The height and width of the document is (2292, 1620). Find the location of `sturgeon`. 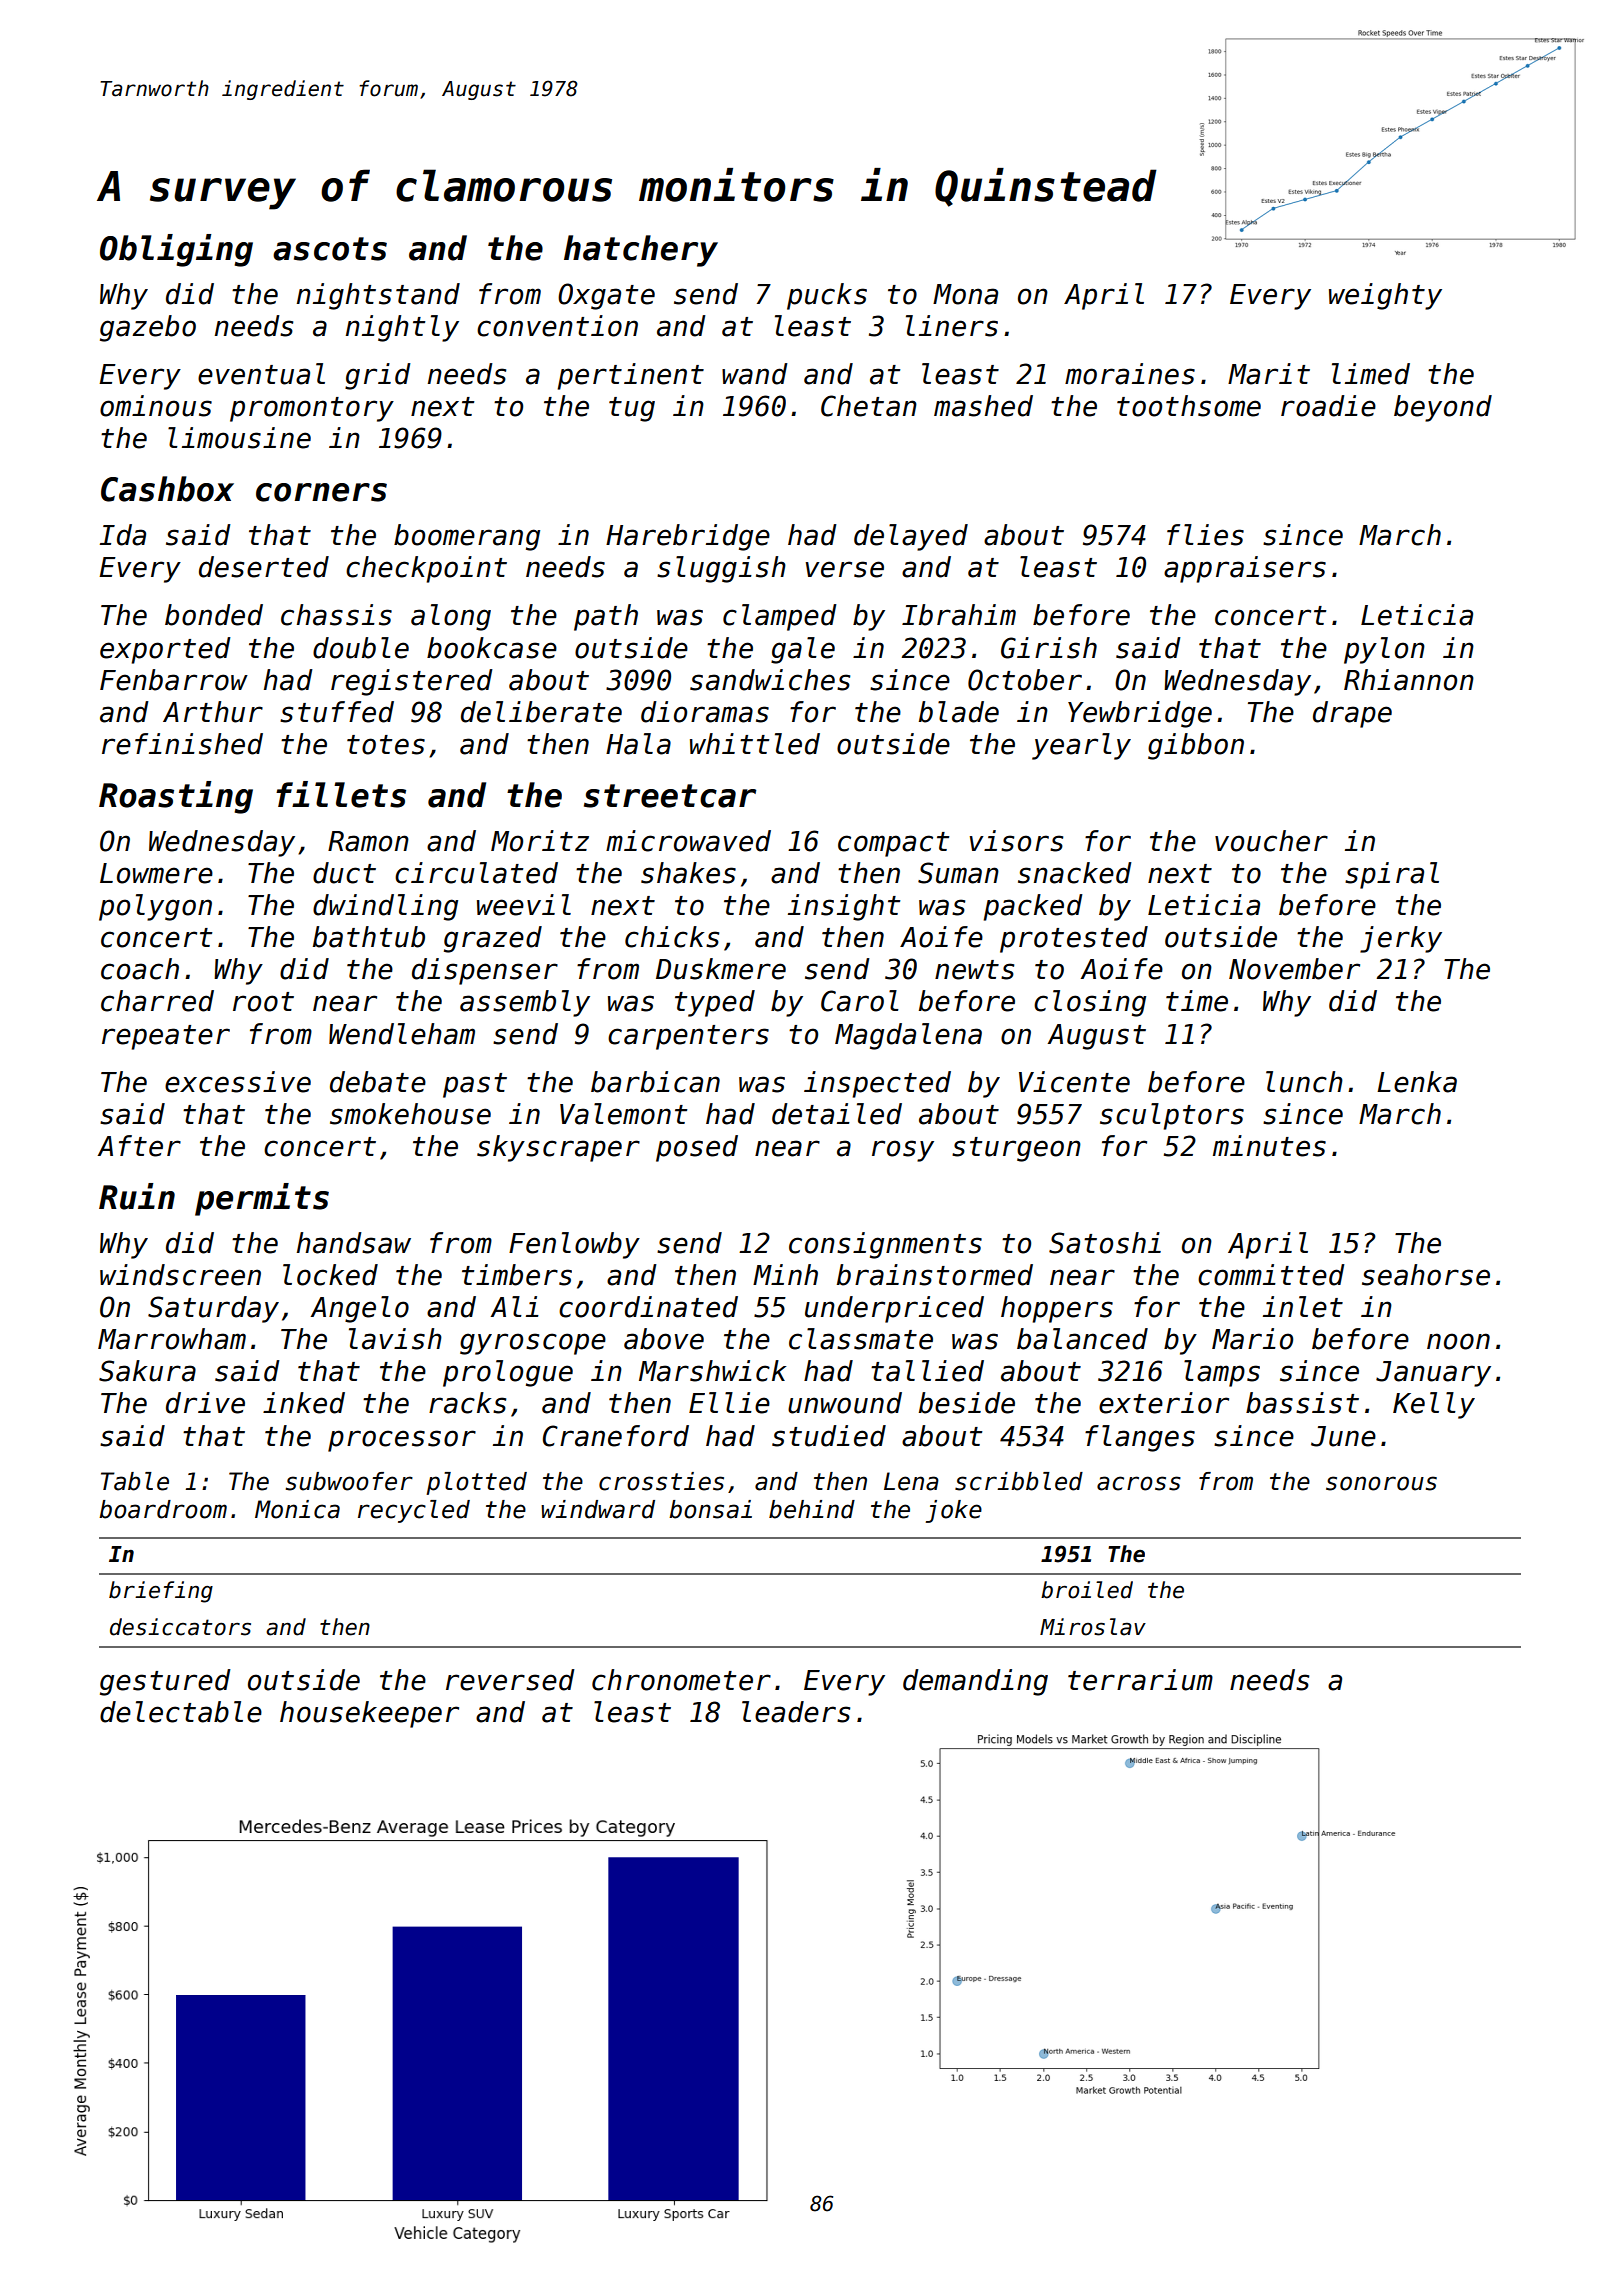

sturgeon is located at coordinates (1016, 1149).
